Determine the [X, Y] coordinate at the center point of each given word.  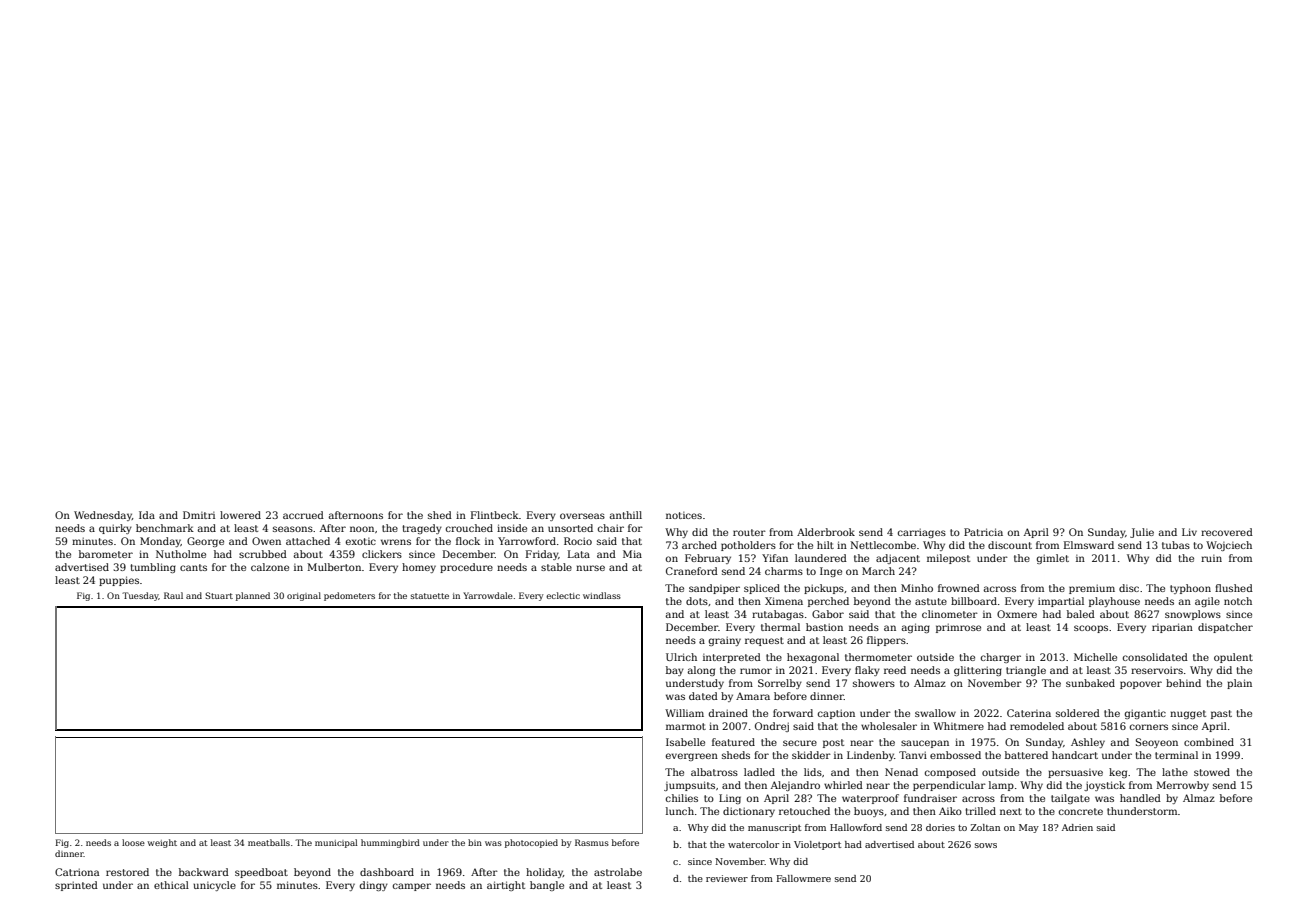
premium [1092, 589]
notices [684, 515]
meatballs [269, 842]
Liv [1189, 532]
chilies [682, 798]
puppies [119, 581]
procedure [466, 568]
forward [793, 713]
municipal [336, 843]
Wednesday [103, 516]
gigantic [1145, 714]
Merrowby [1182, 786]
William [684, 713]
